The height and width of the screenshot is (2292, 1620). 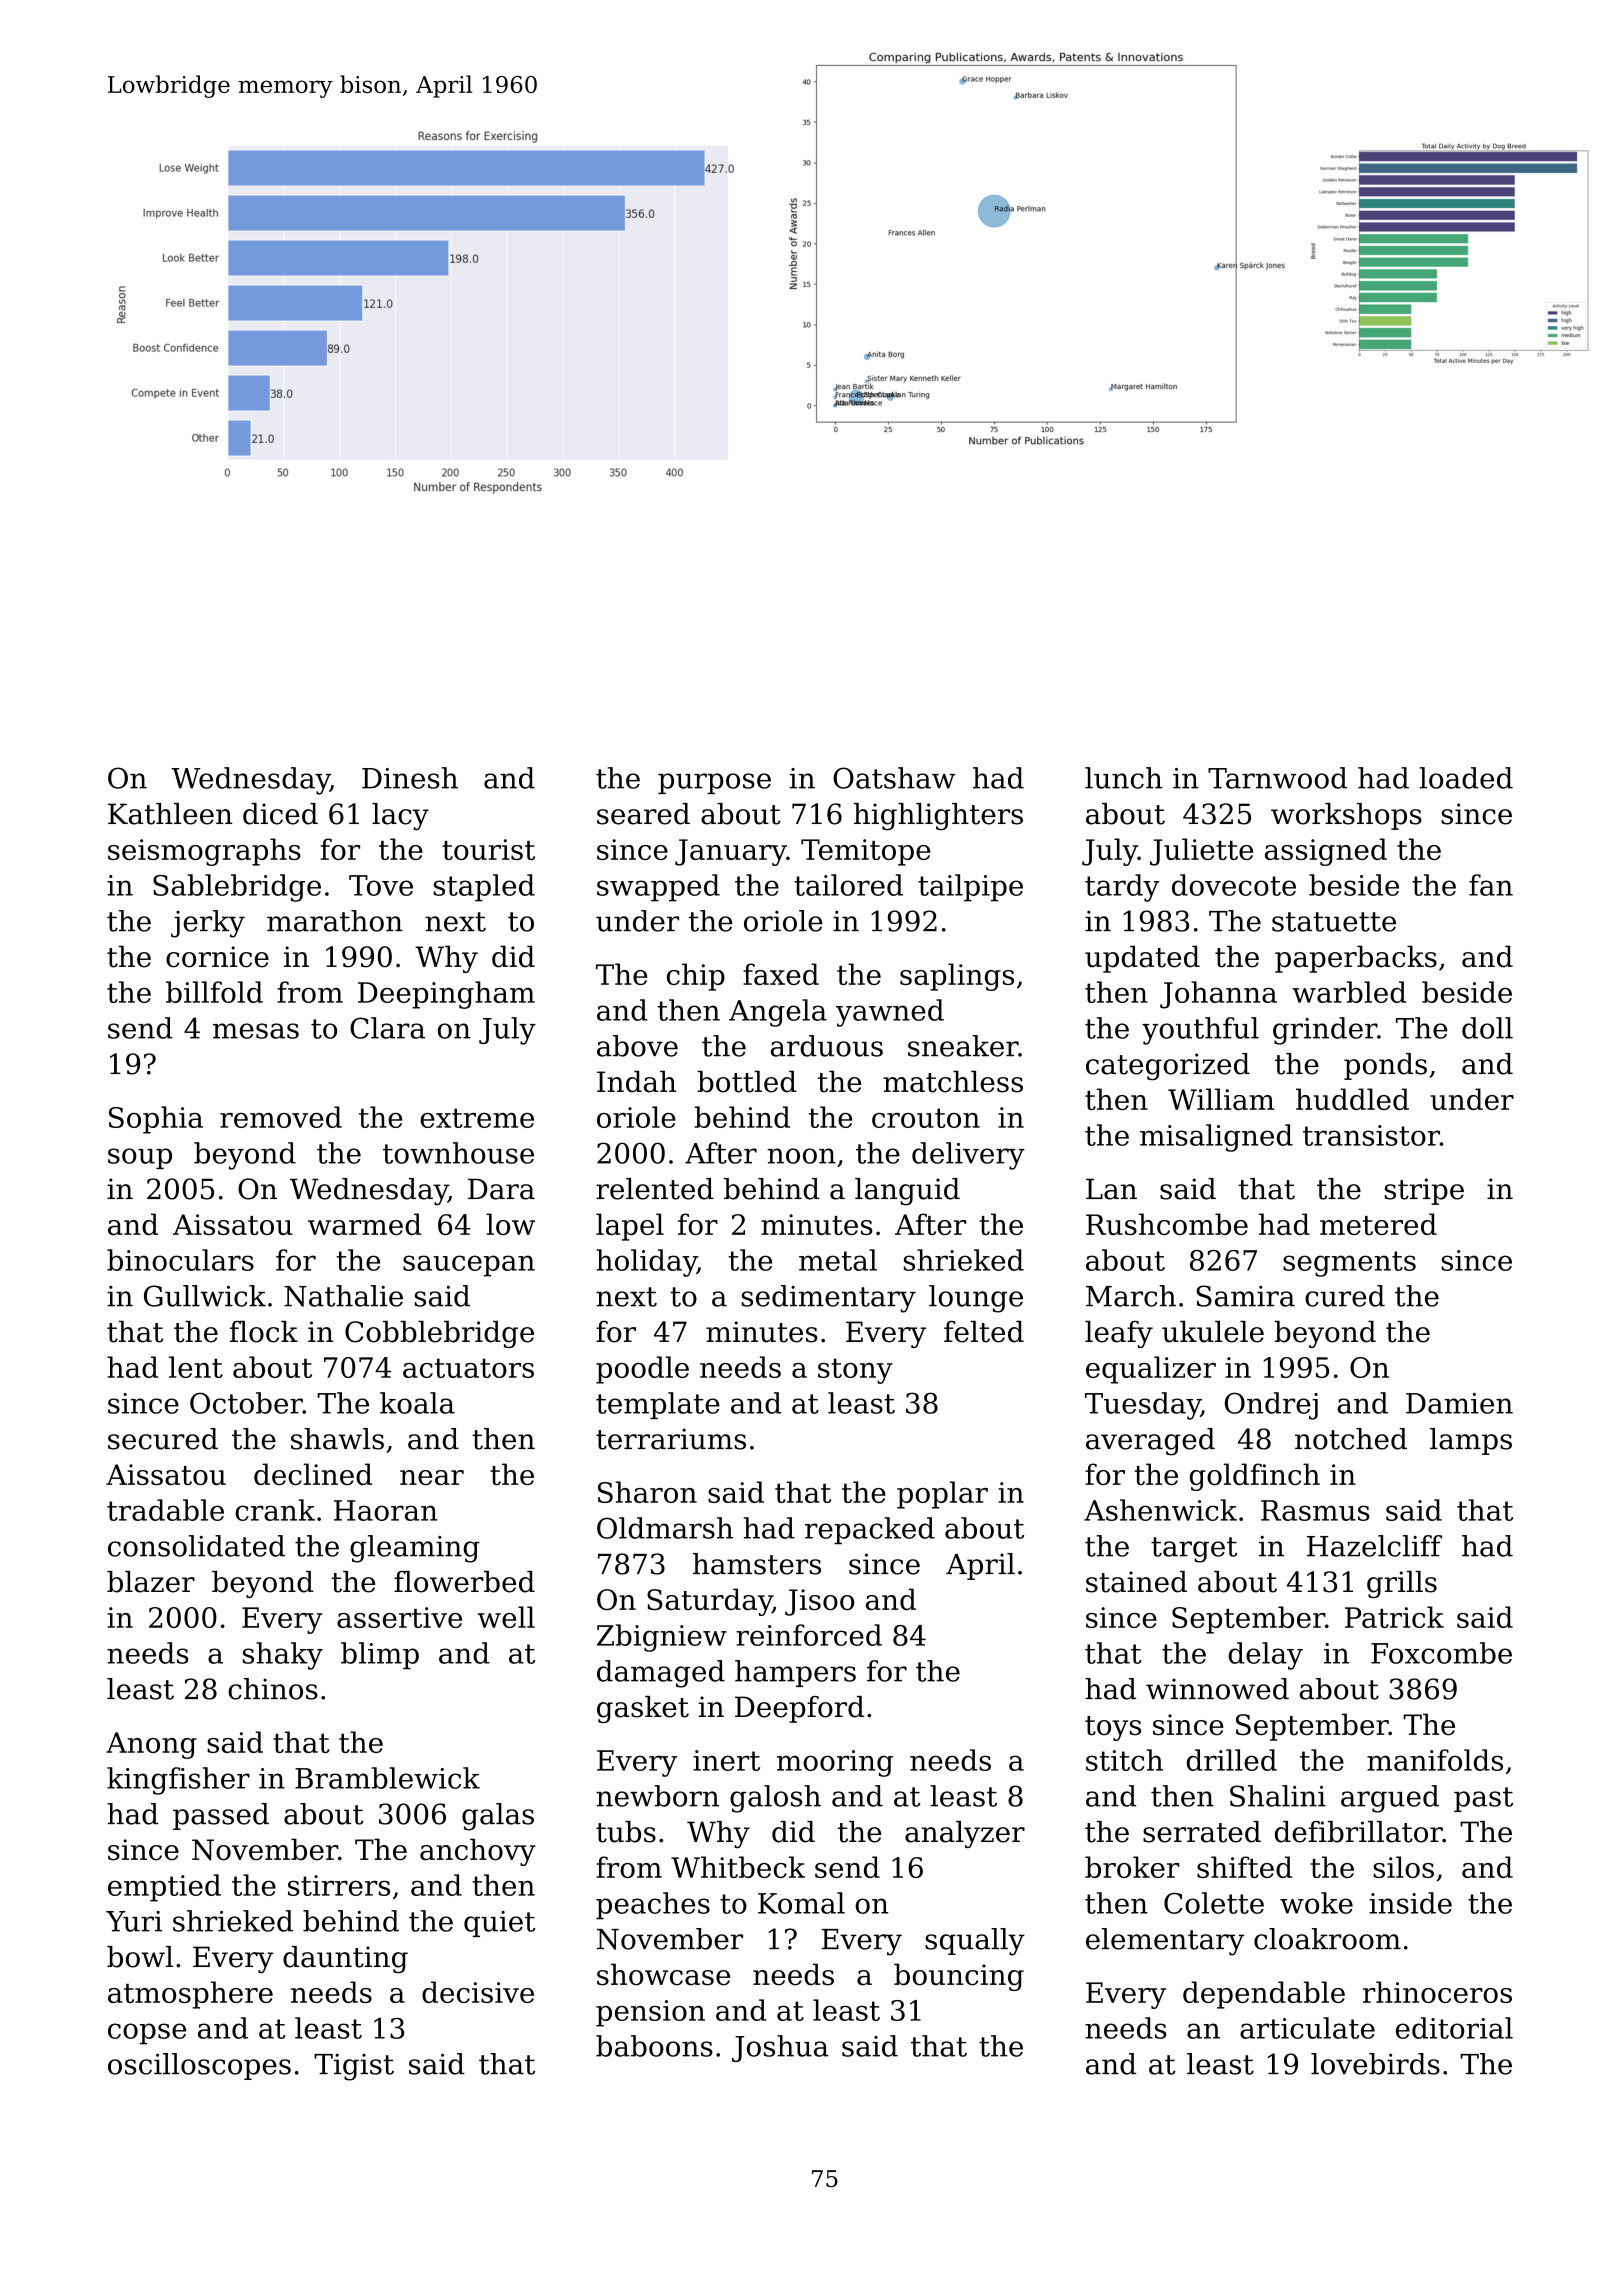 I want to click on stripe, so click(x=1424, y=1191).
